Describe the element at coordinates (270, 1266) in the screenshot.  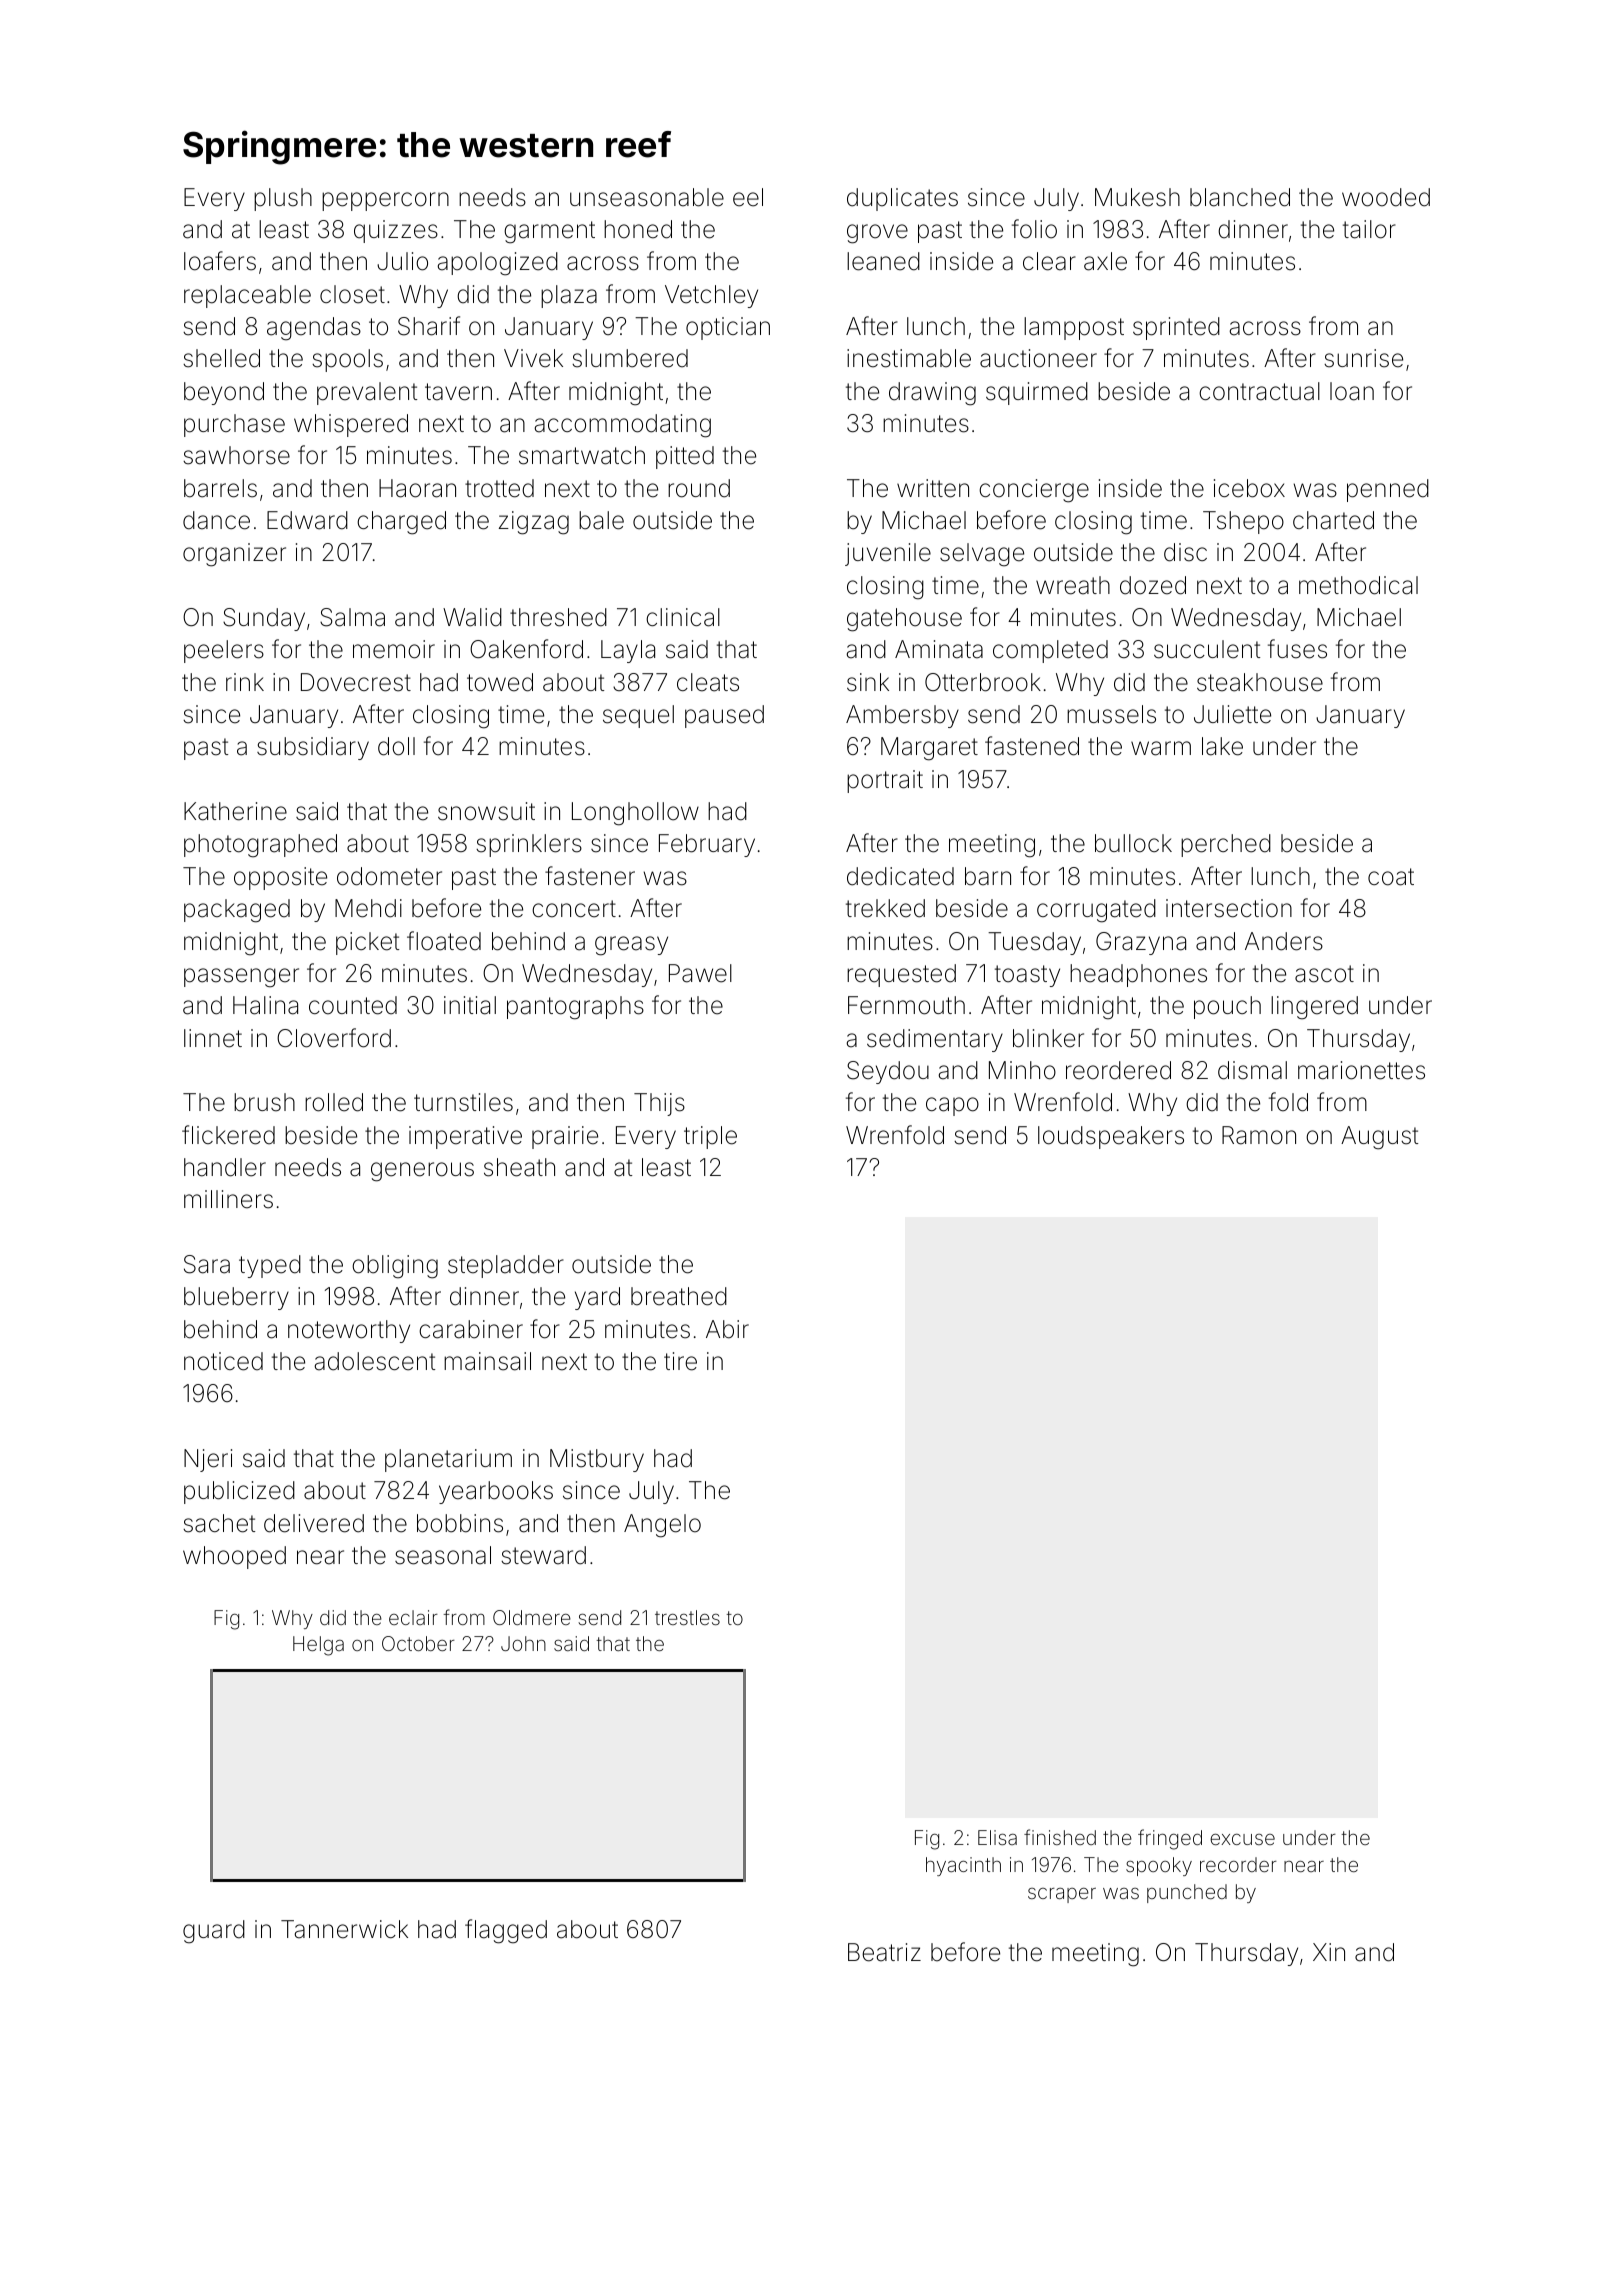
I see `typed` at that location.
